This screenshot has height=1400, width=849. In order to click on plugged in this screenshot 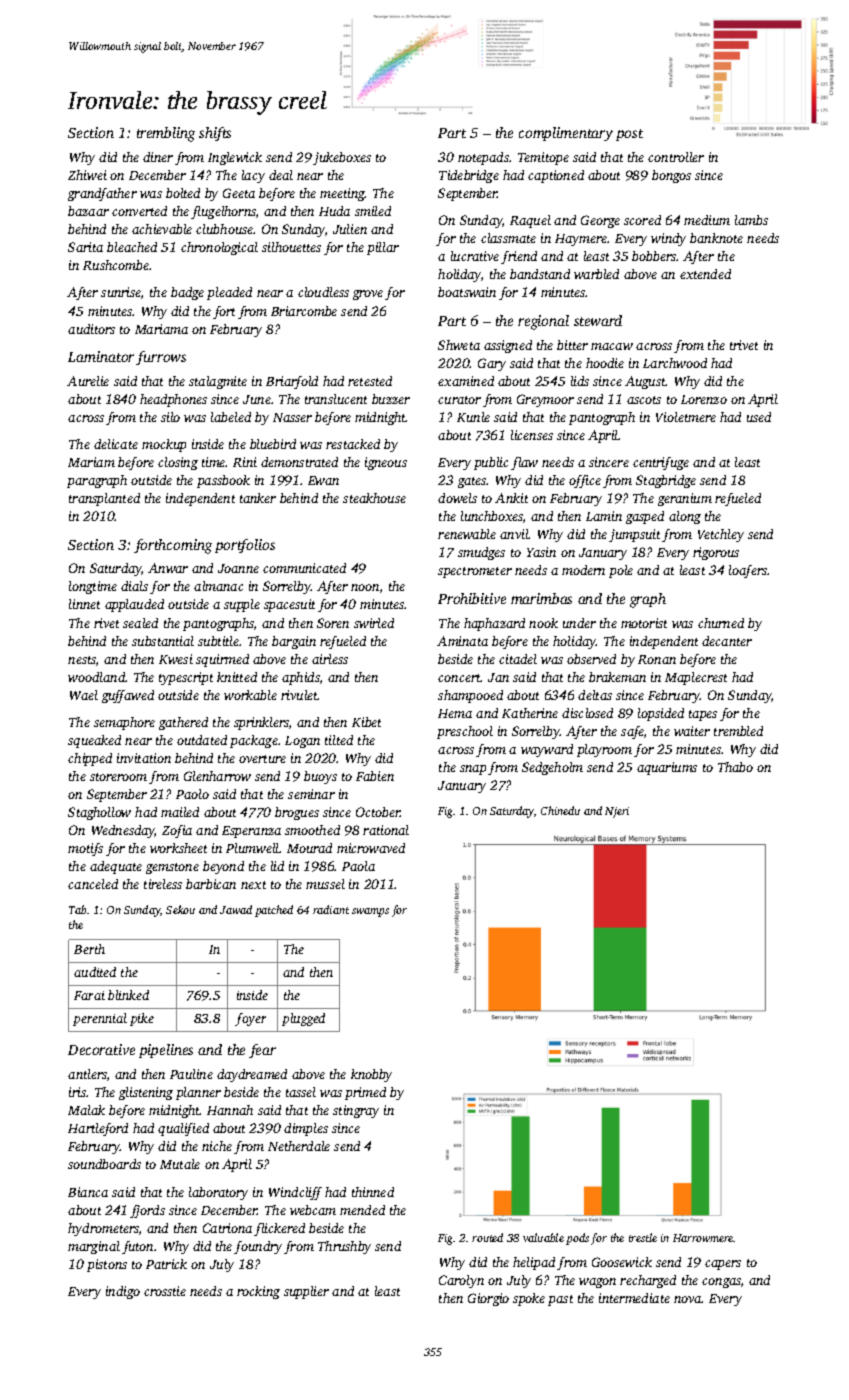, I will do `click(303, 1019)`.
